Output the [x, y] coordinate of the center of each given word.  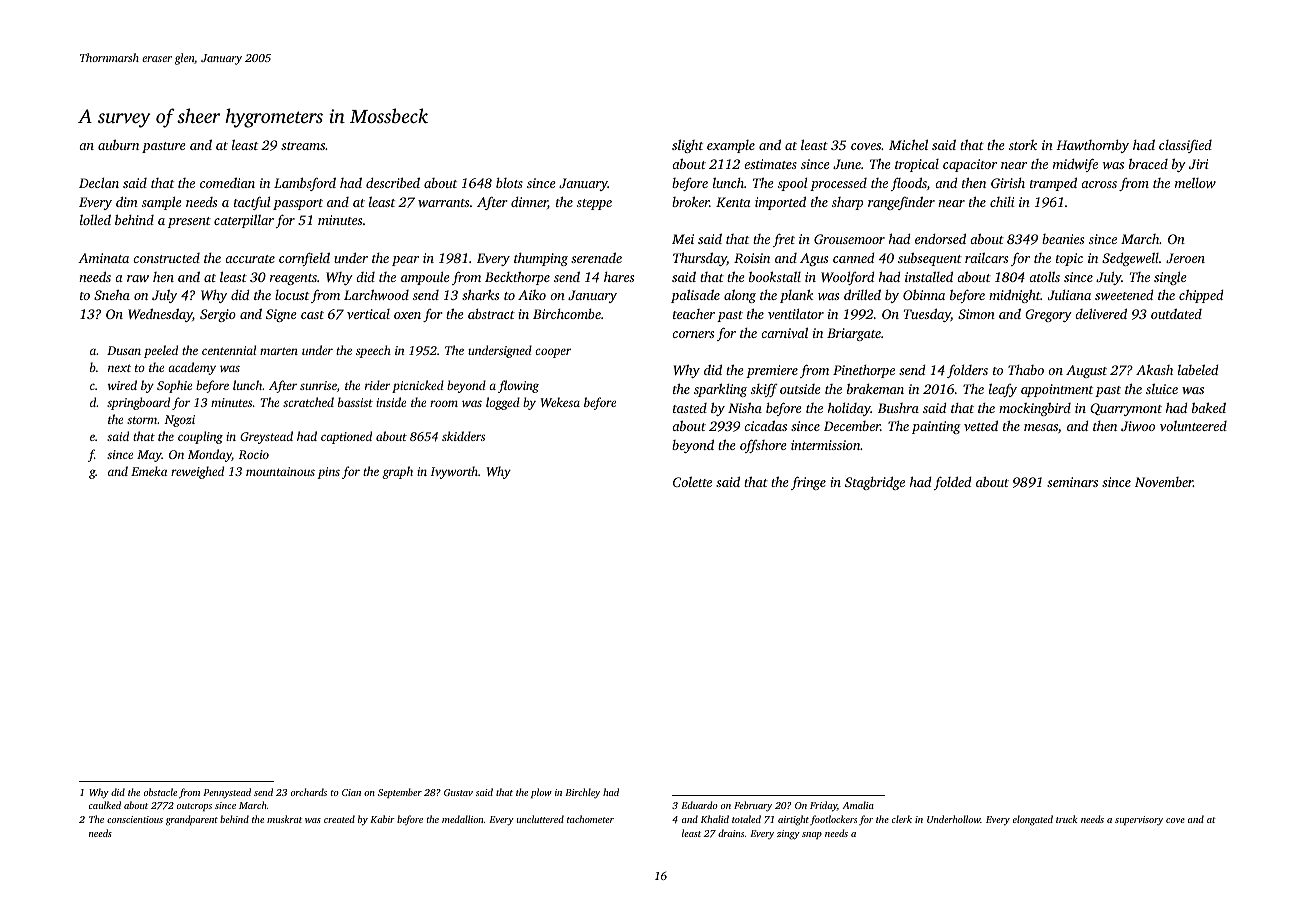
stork [1023, 145]
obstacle [160, 792]
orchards [309, 792]
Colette [692, 482]
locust [292, 295]
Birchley [582, 793]
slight [687, 146]
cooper [553, 353]
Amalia [858, 805]
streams [303, 146]
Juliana [1069, 295]
